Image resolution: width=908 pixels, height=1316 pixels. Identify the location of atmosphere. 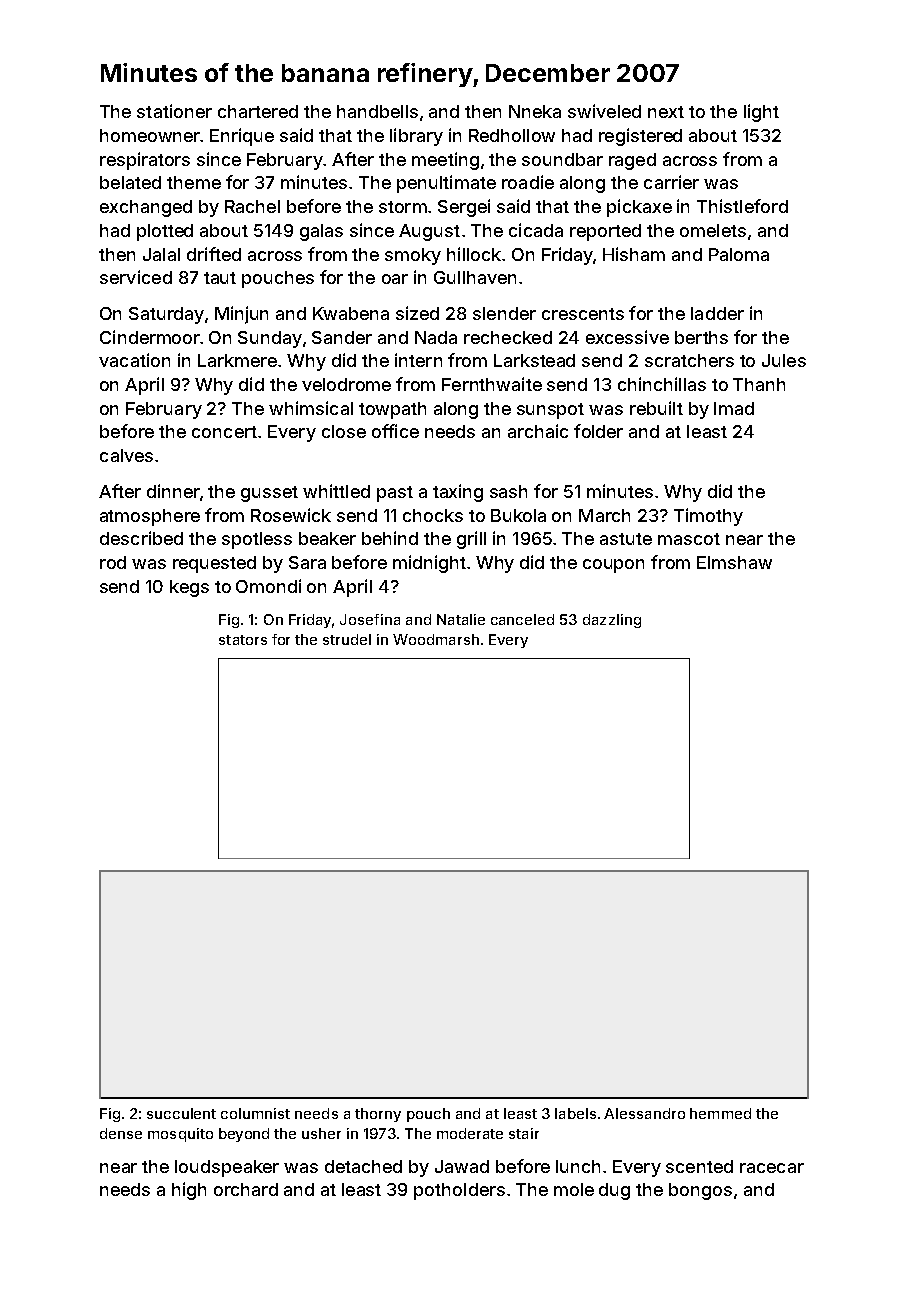
(150, 517).
